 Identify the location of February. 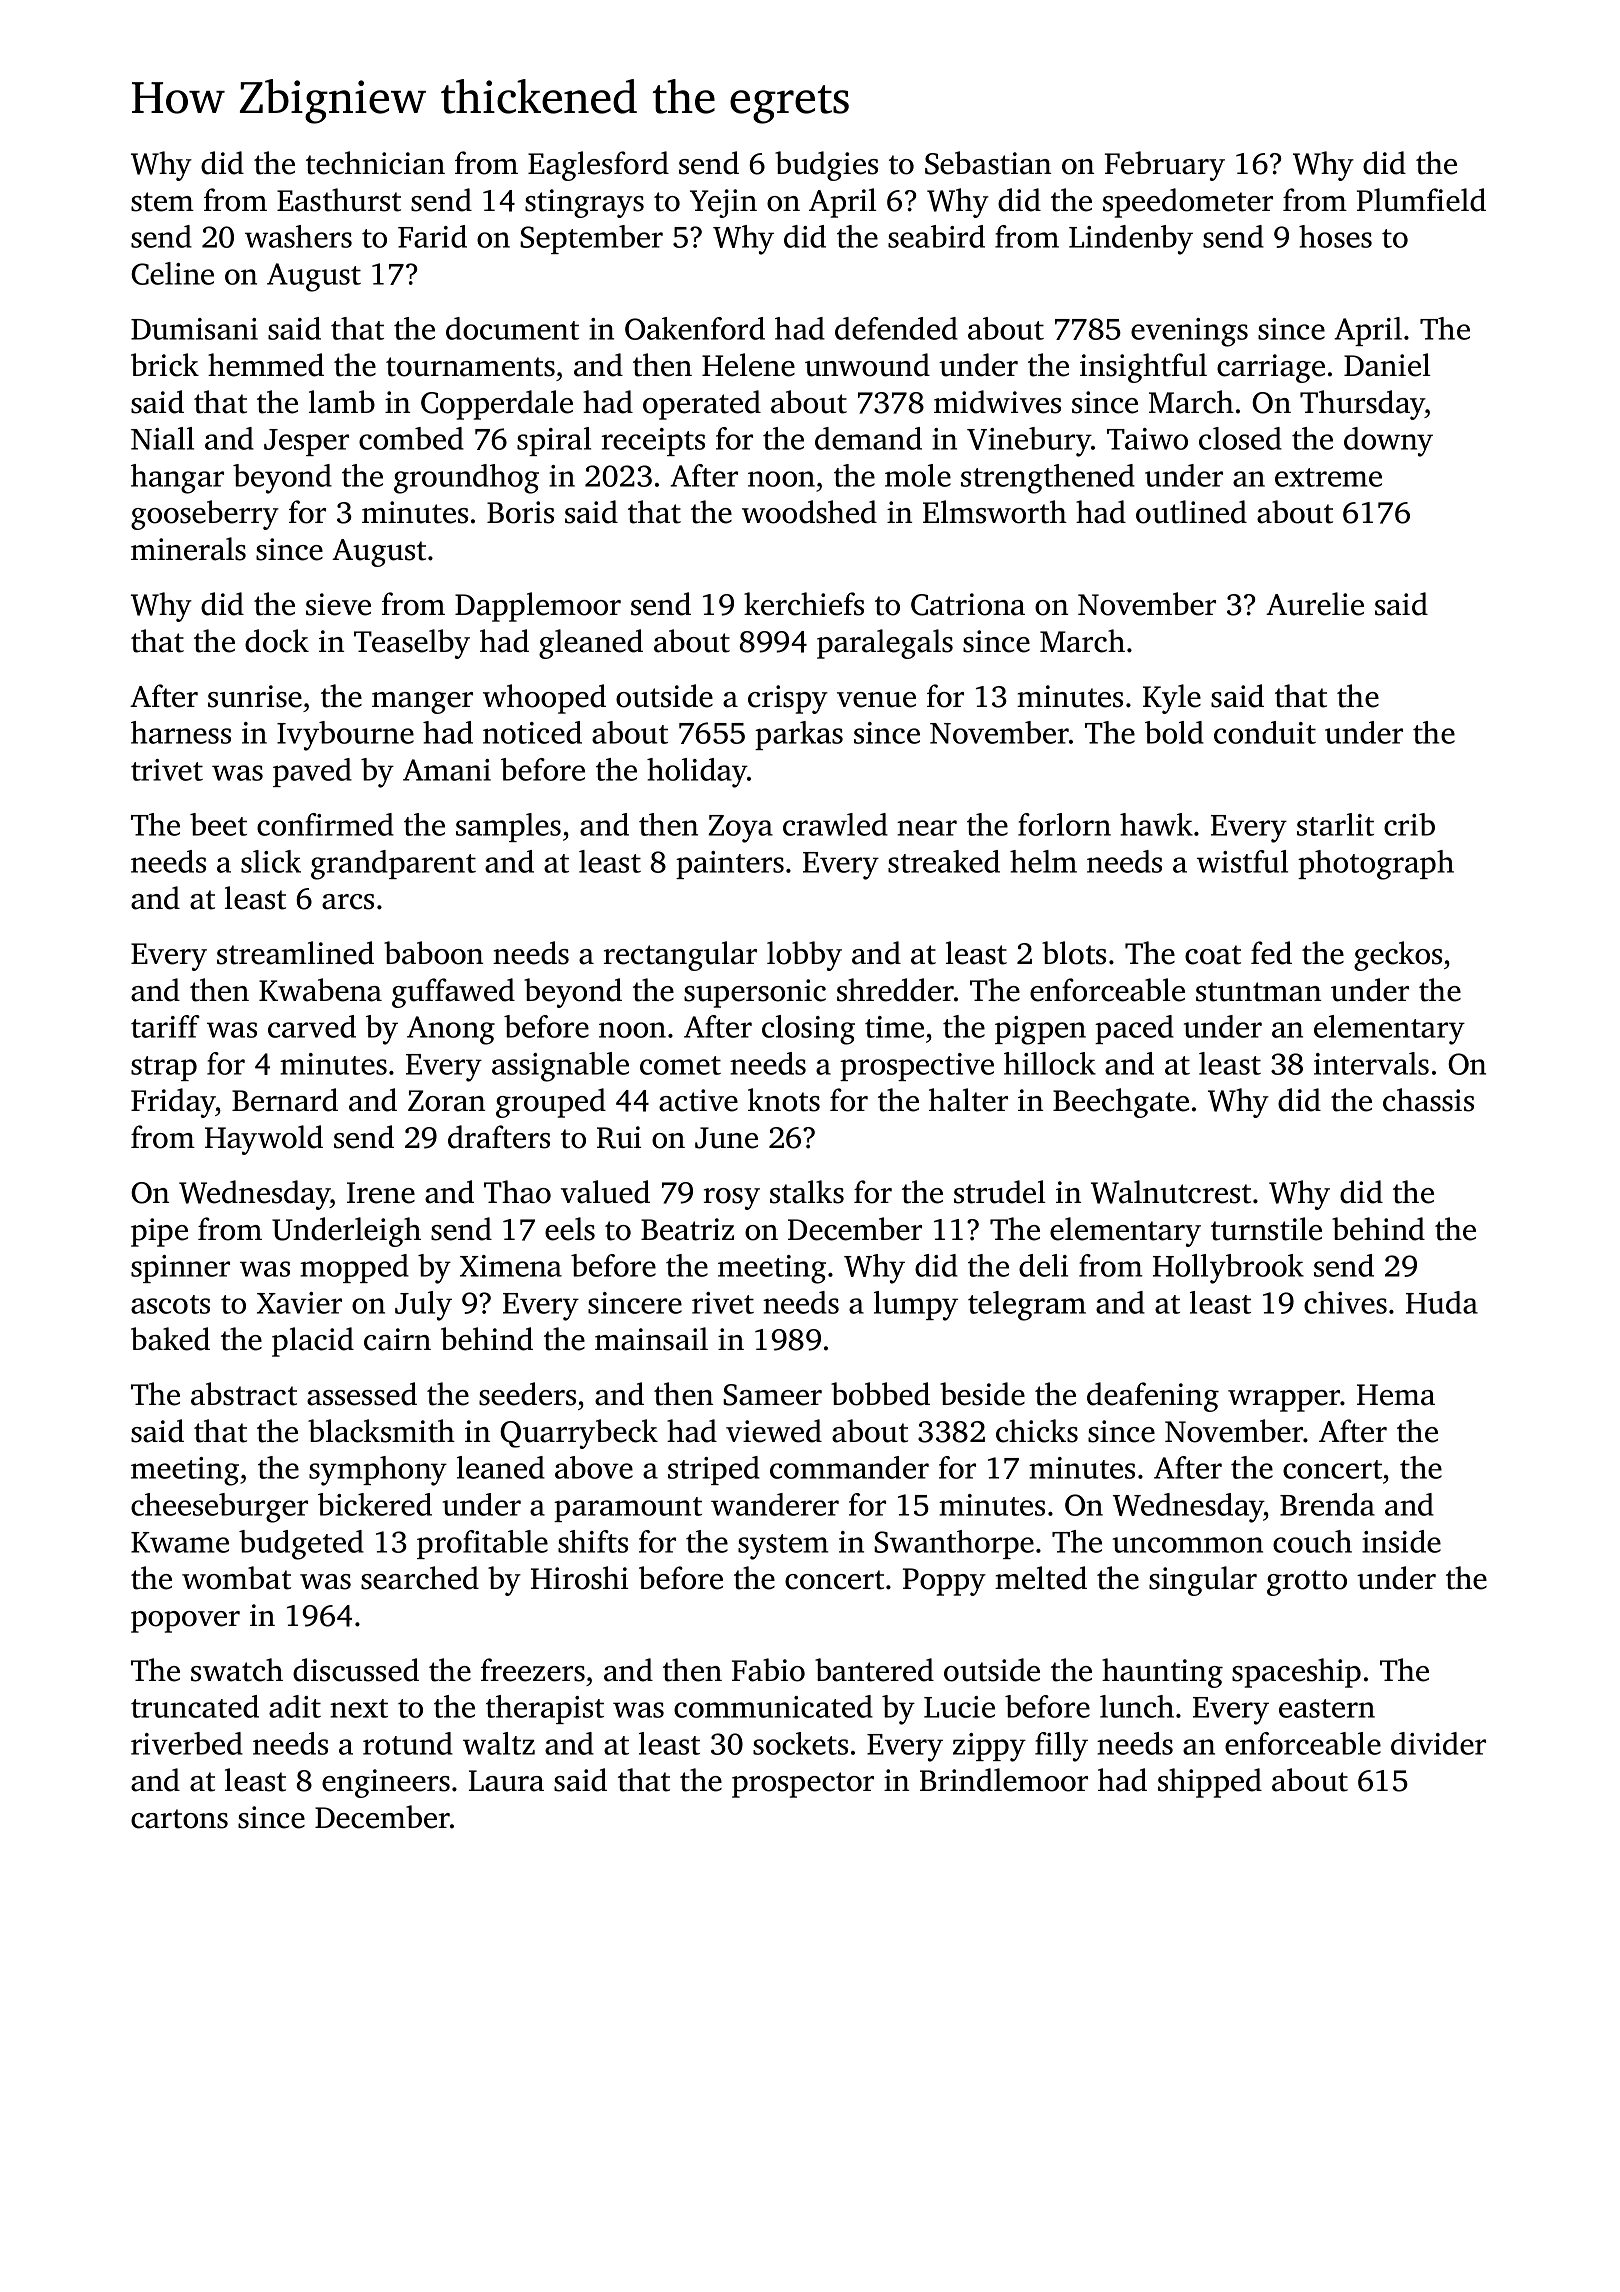
(1165, 166).
